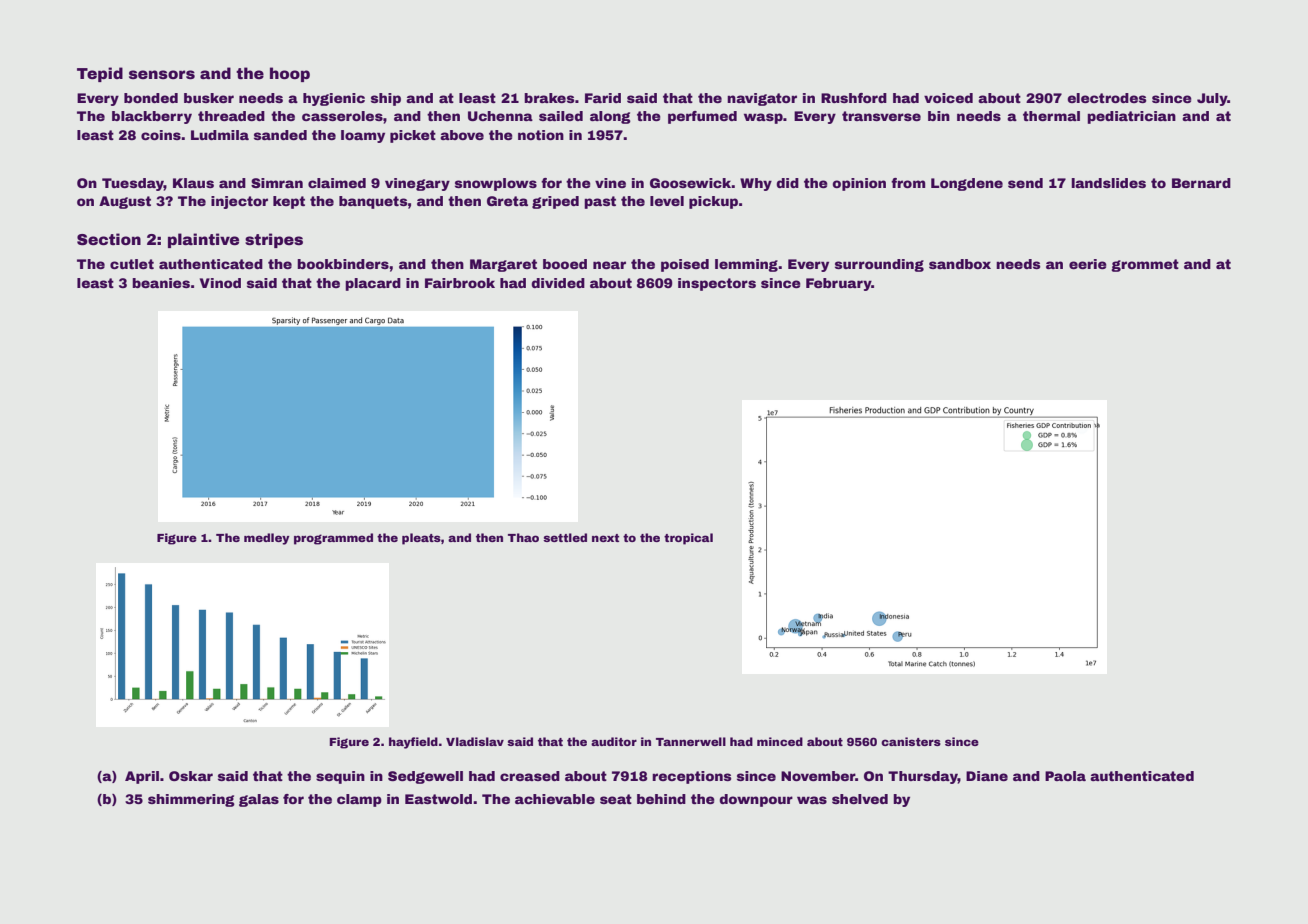 Image resolution: width=1308 pixels, height=924 pixels. What do you see at coordinates (523, 537) in the image?
I see `Thao` at bounding box center [523, 537].
